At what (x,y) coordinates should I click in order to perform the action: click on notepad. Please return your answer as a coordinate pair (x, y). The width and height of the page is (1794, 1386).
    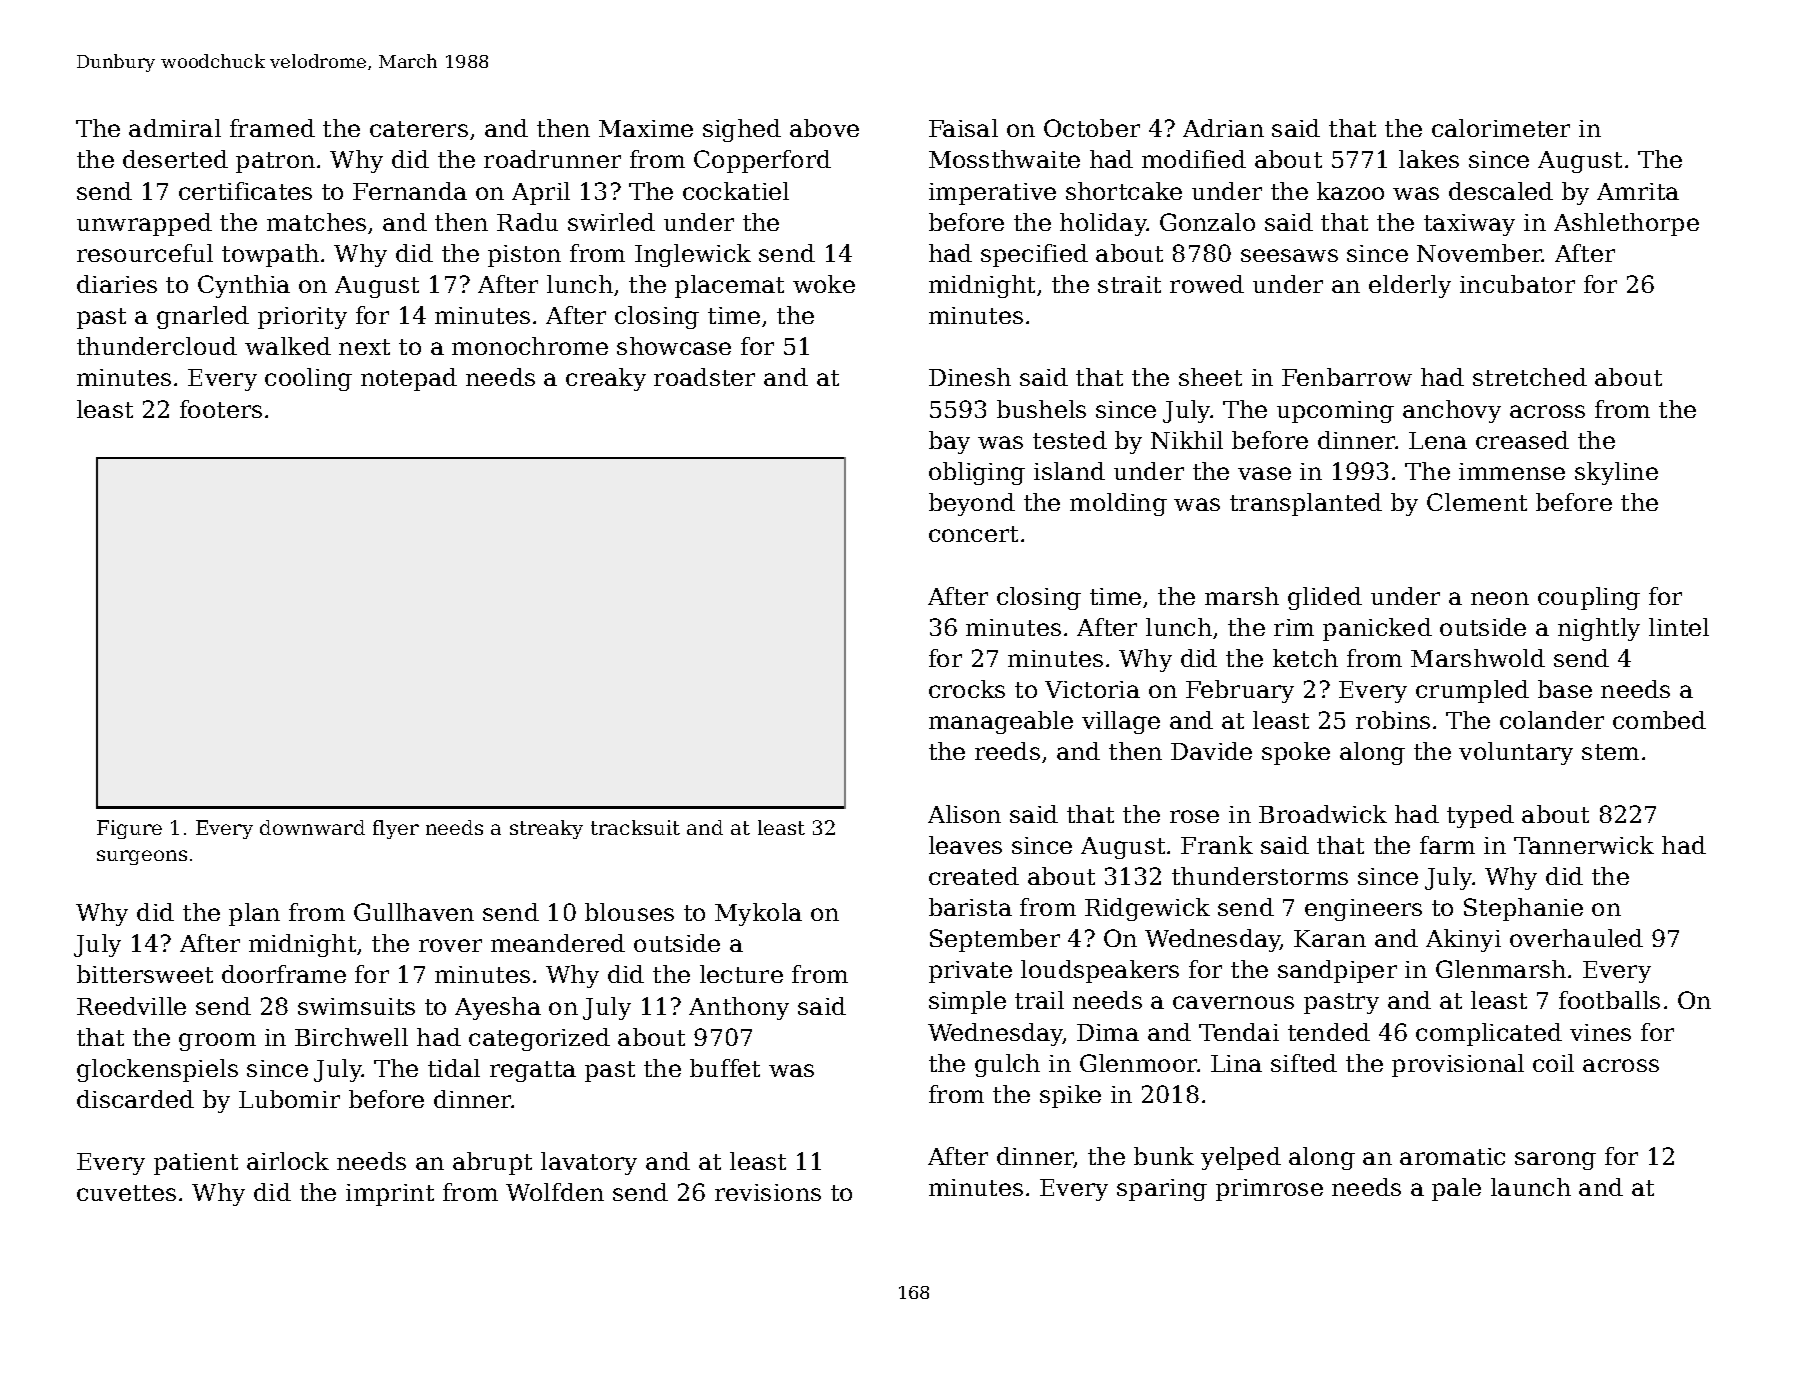
    Looking at the image, I should click on (409, 379).
